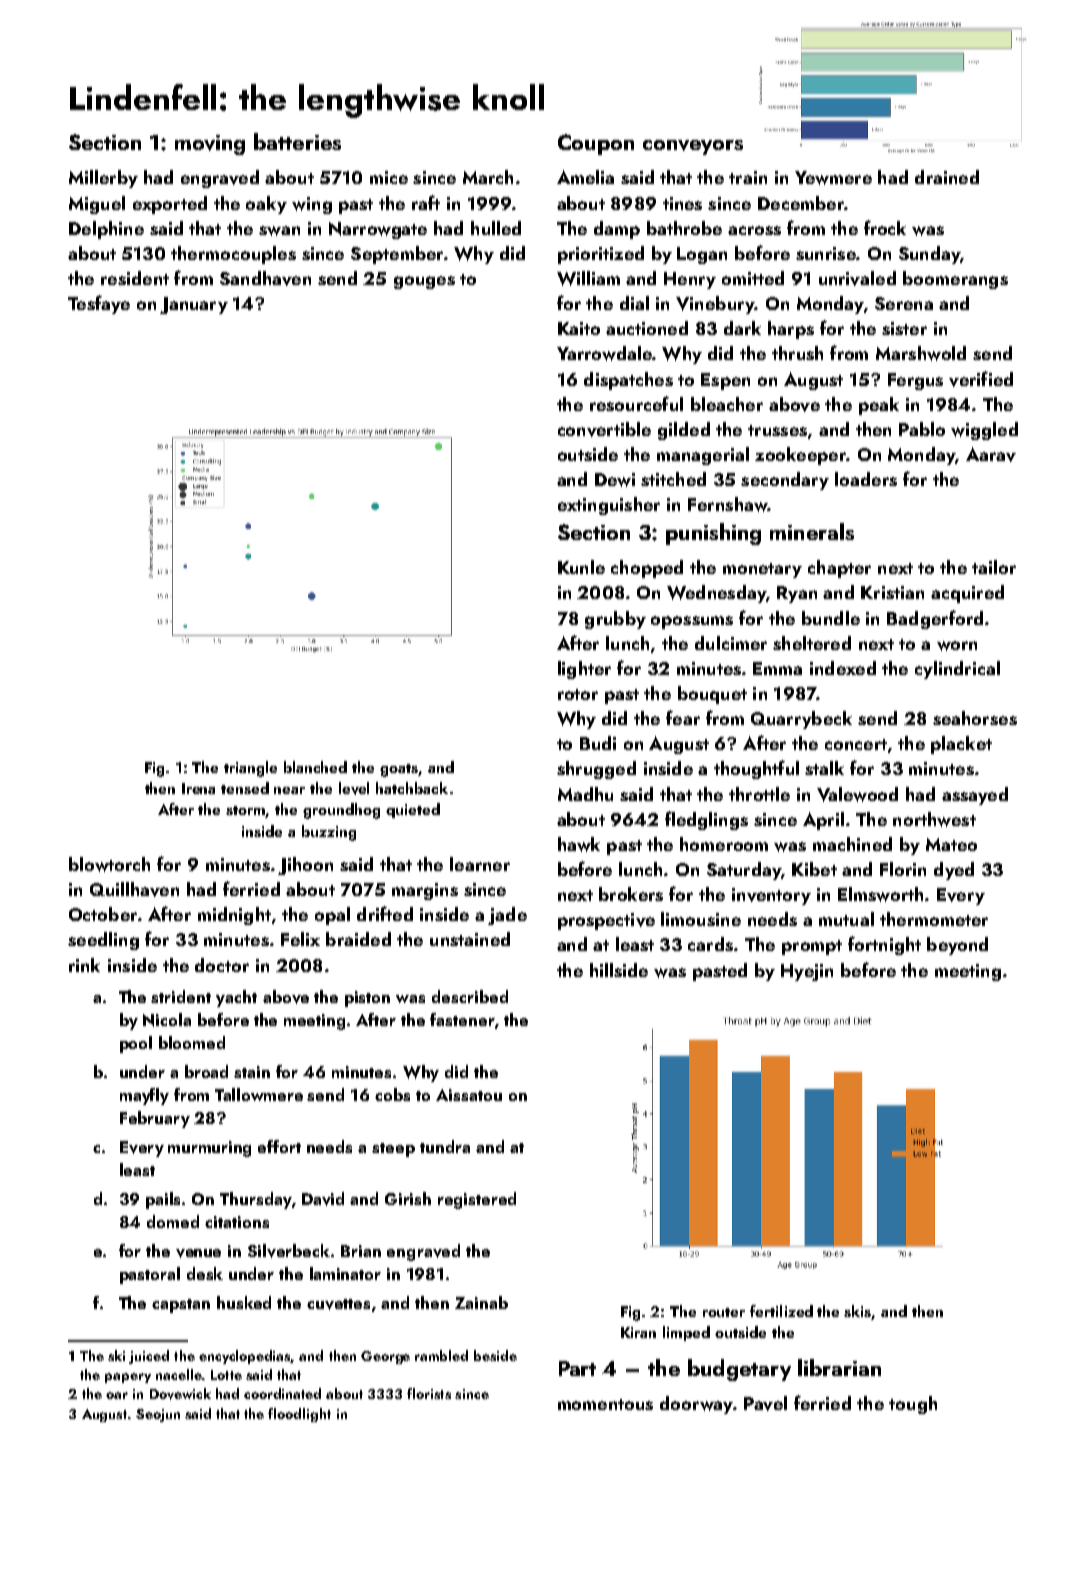 The height and width of the screenshot is (1574, 1087). I want to click on batteries, so click(297, 141).
